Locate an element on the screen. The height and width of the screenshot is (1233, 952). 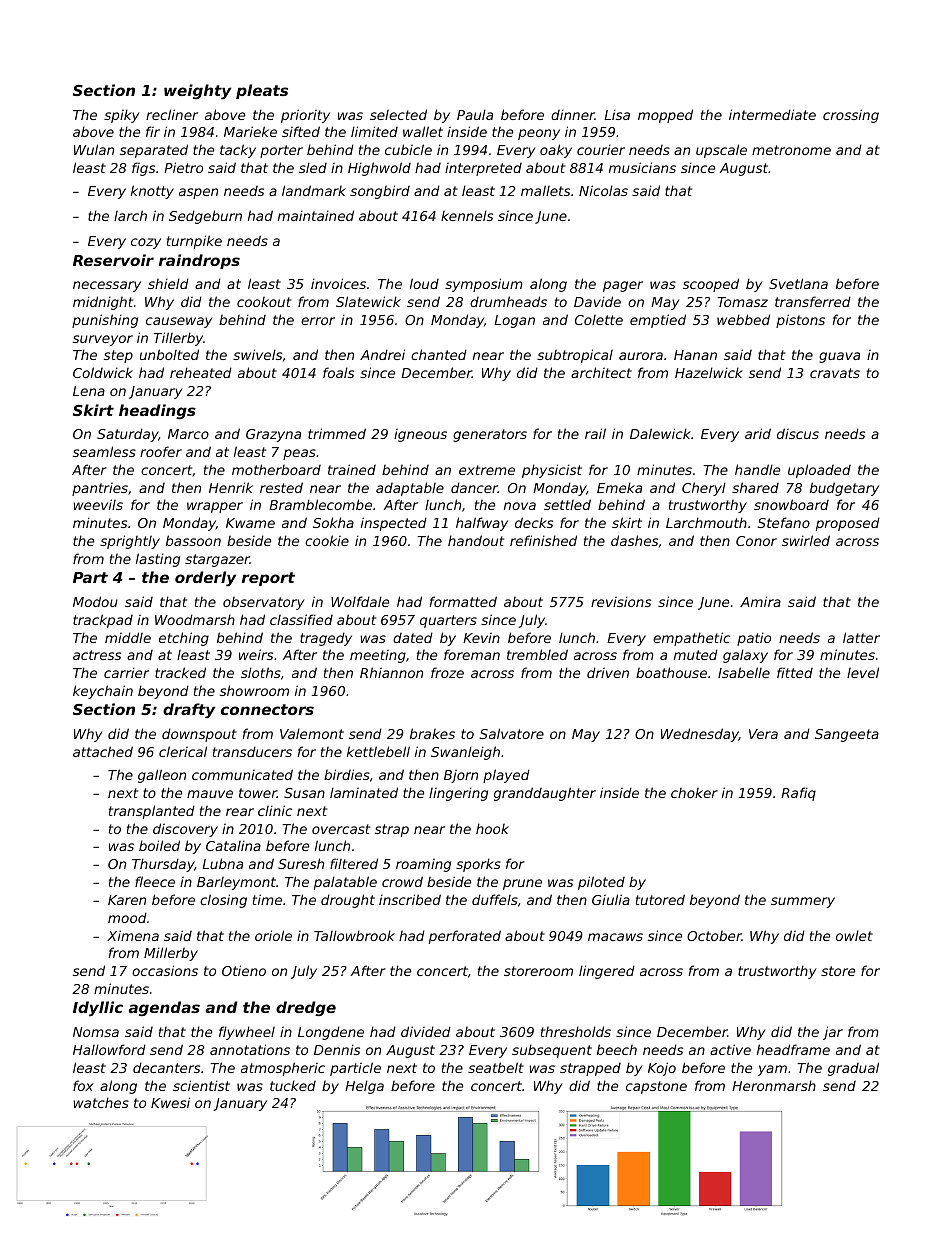
crossing is located at coordinates (851, 116).
